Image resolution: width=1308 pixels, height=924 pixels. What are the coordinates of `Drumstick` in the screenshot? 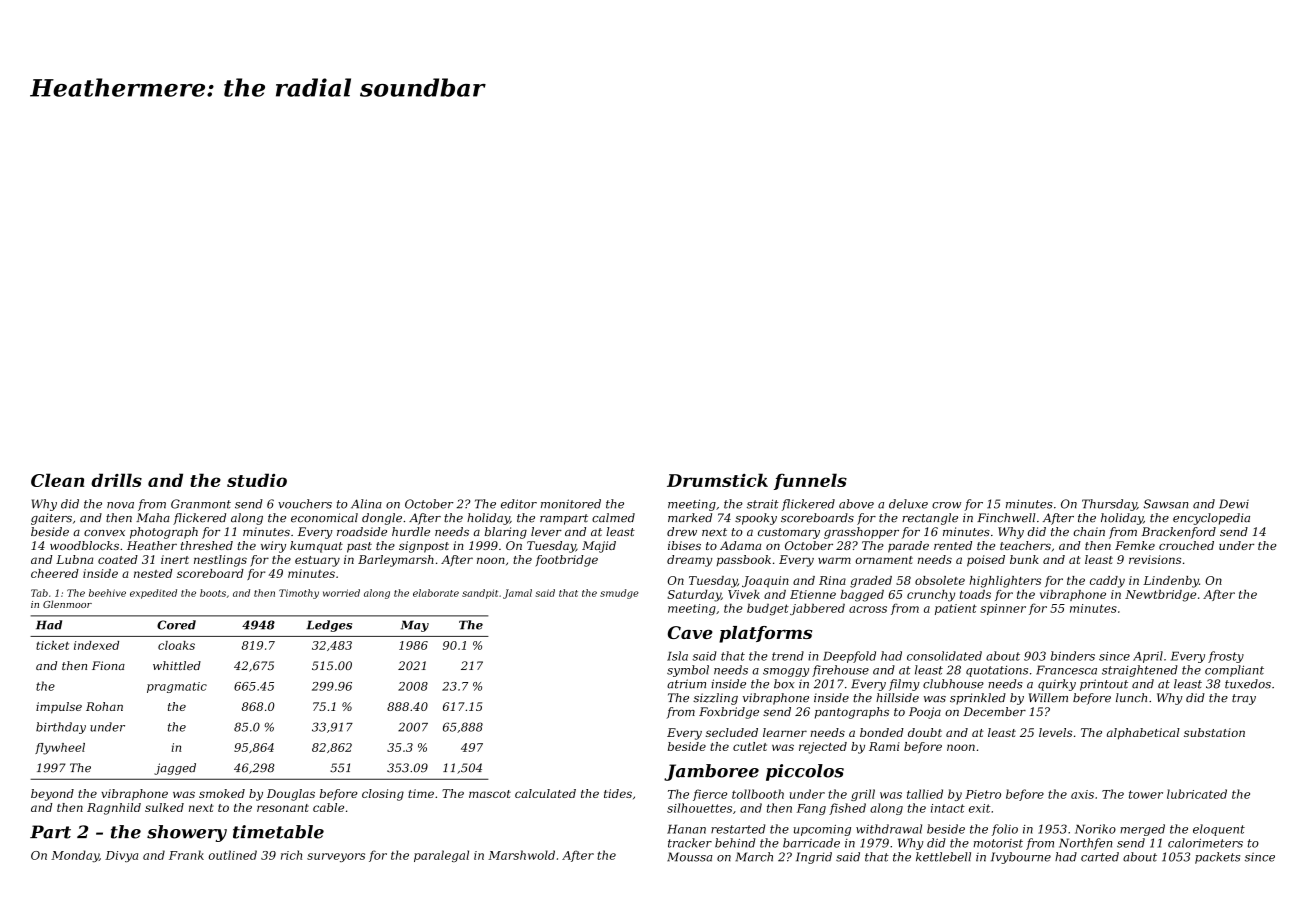 It's located at (717, 480).
